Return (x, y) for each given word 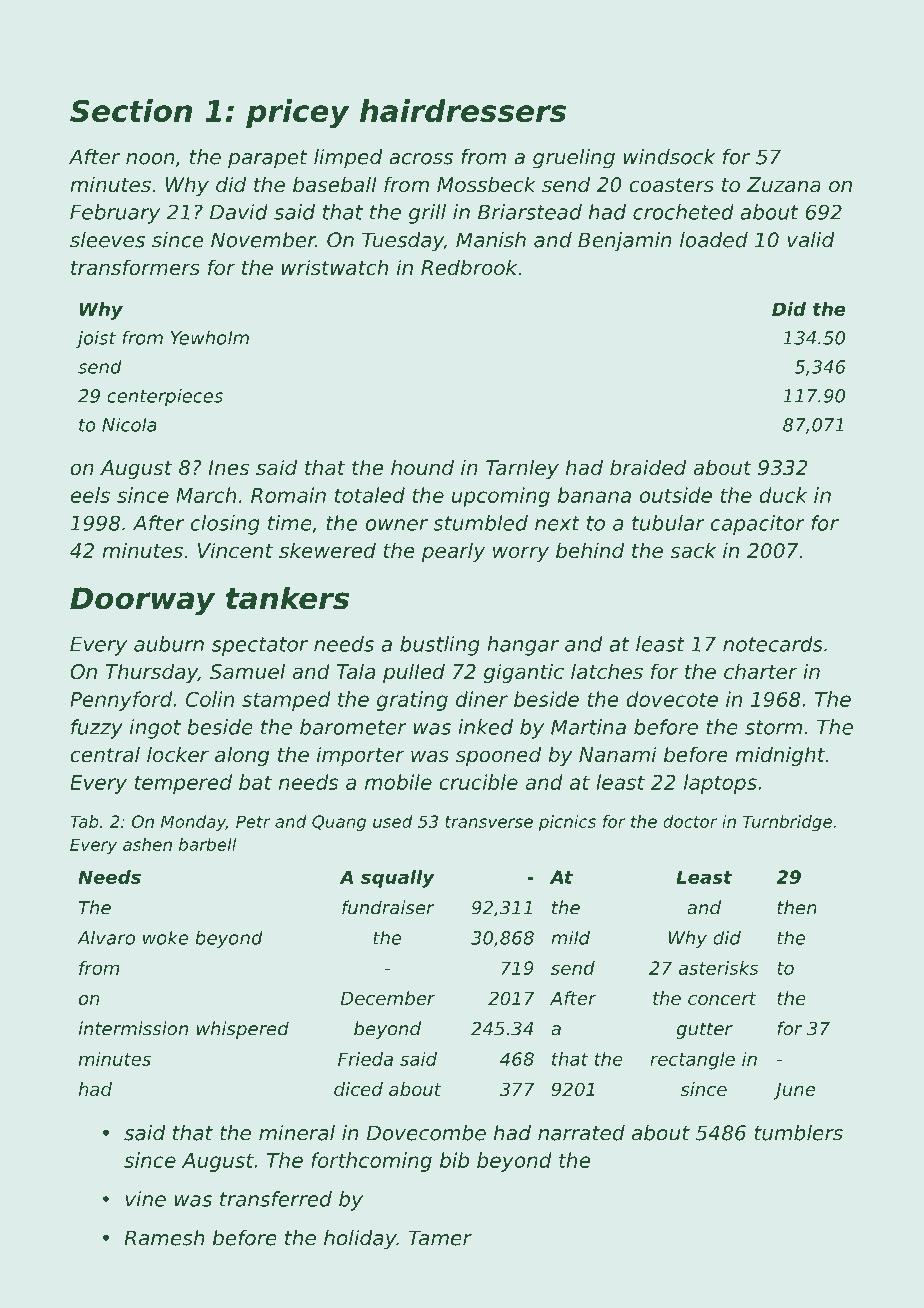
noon (150, 159)
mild (570, 937)
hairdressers (463, 110)
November (263, 240)
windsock (670, 157)
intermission (133, 1028)
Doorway (142, 601)
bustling (440, 646)
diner (482, 699)
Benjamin (625, 242)
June (794, 1091)
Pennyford (121, 701)
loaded (714, 240)
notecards (773, 644)
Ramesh (164, 1238)
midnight (780, 756)
